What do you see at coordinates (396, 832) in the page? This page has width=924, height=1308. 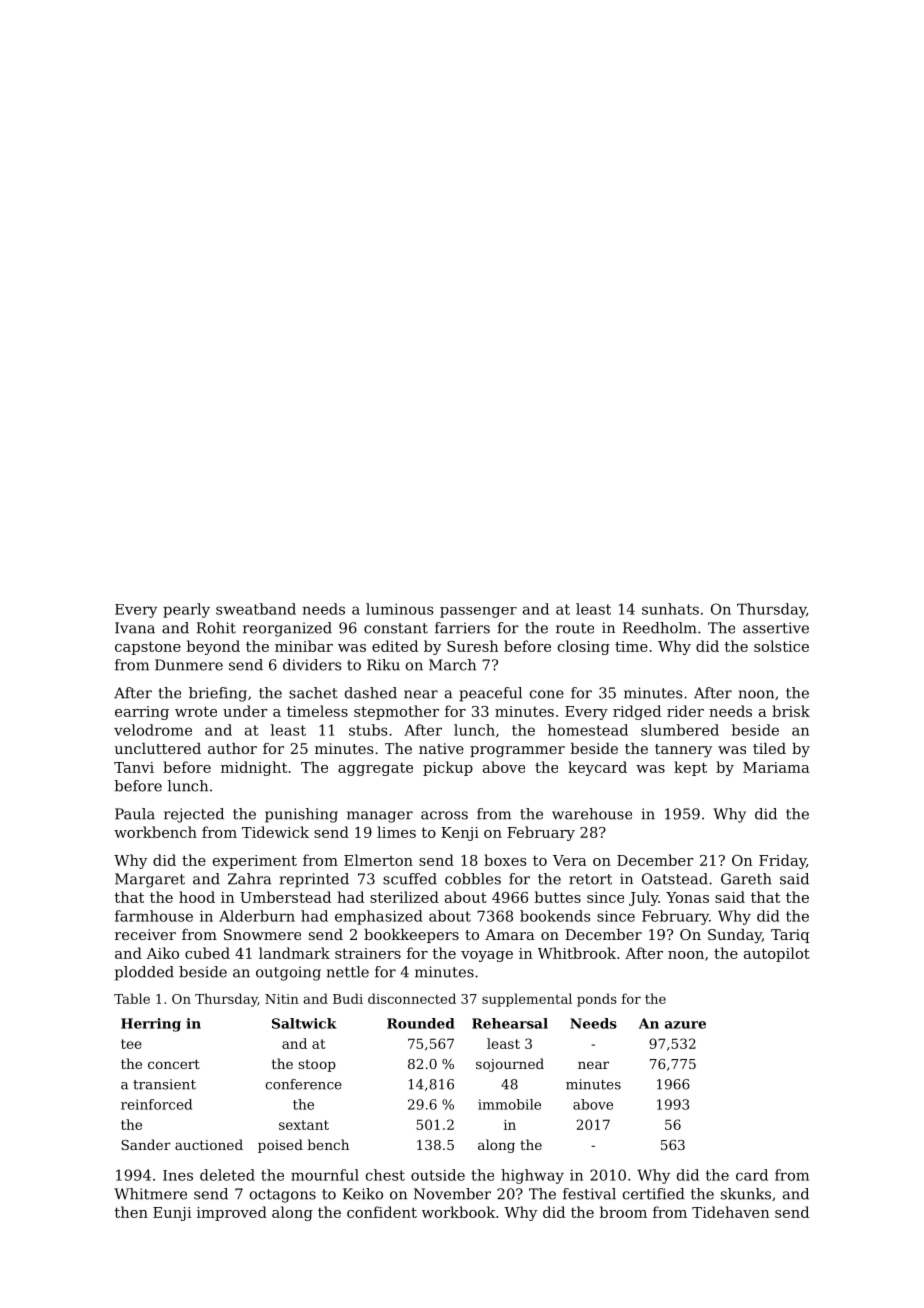 I see `limes` at bounding box center [396, 832].
